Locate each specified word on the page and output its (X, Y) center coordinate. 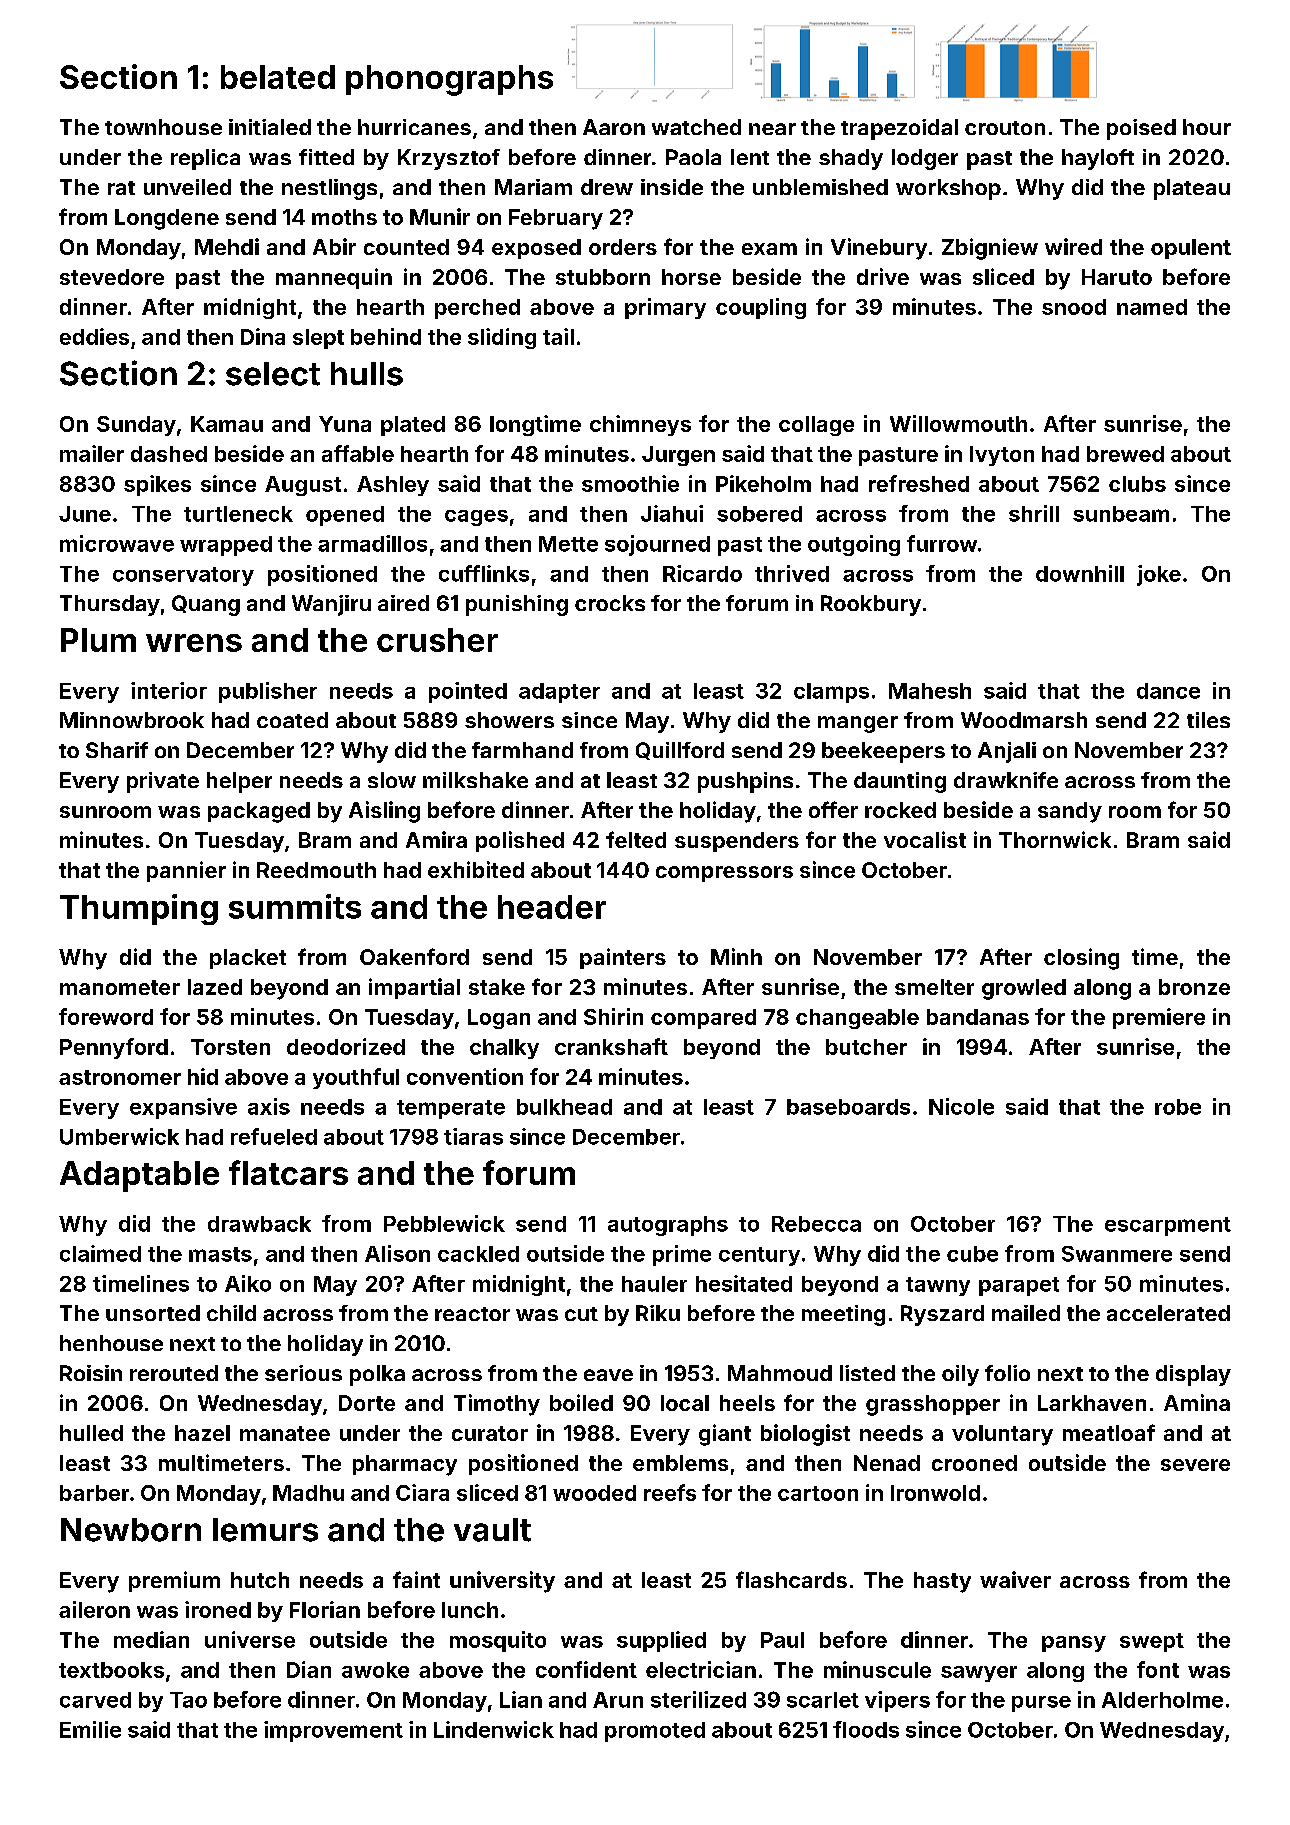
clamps (831, 693)
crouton (1005, 128)
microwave (117, 543)
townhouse (163, 127)
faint (416, 1579)
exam (769, 249)
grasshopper (933, 1405)
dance (1168, 691)
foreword (106, 1016)
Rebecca (816, 1224)
